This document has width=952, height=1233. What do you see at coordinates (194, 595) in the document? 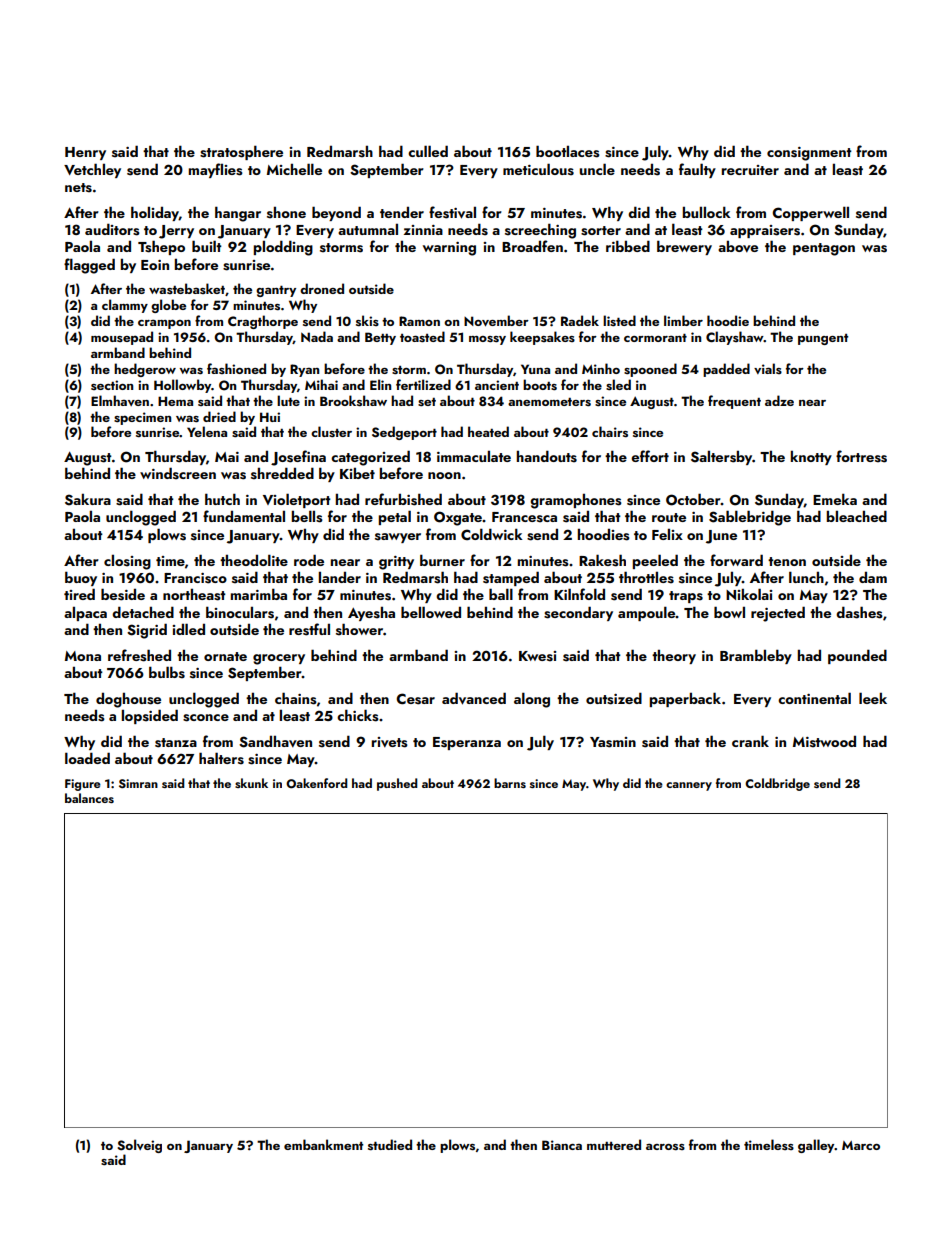
I see `northeast` at bounding box center [194, 595].
